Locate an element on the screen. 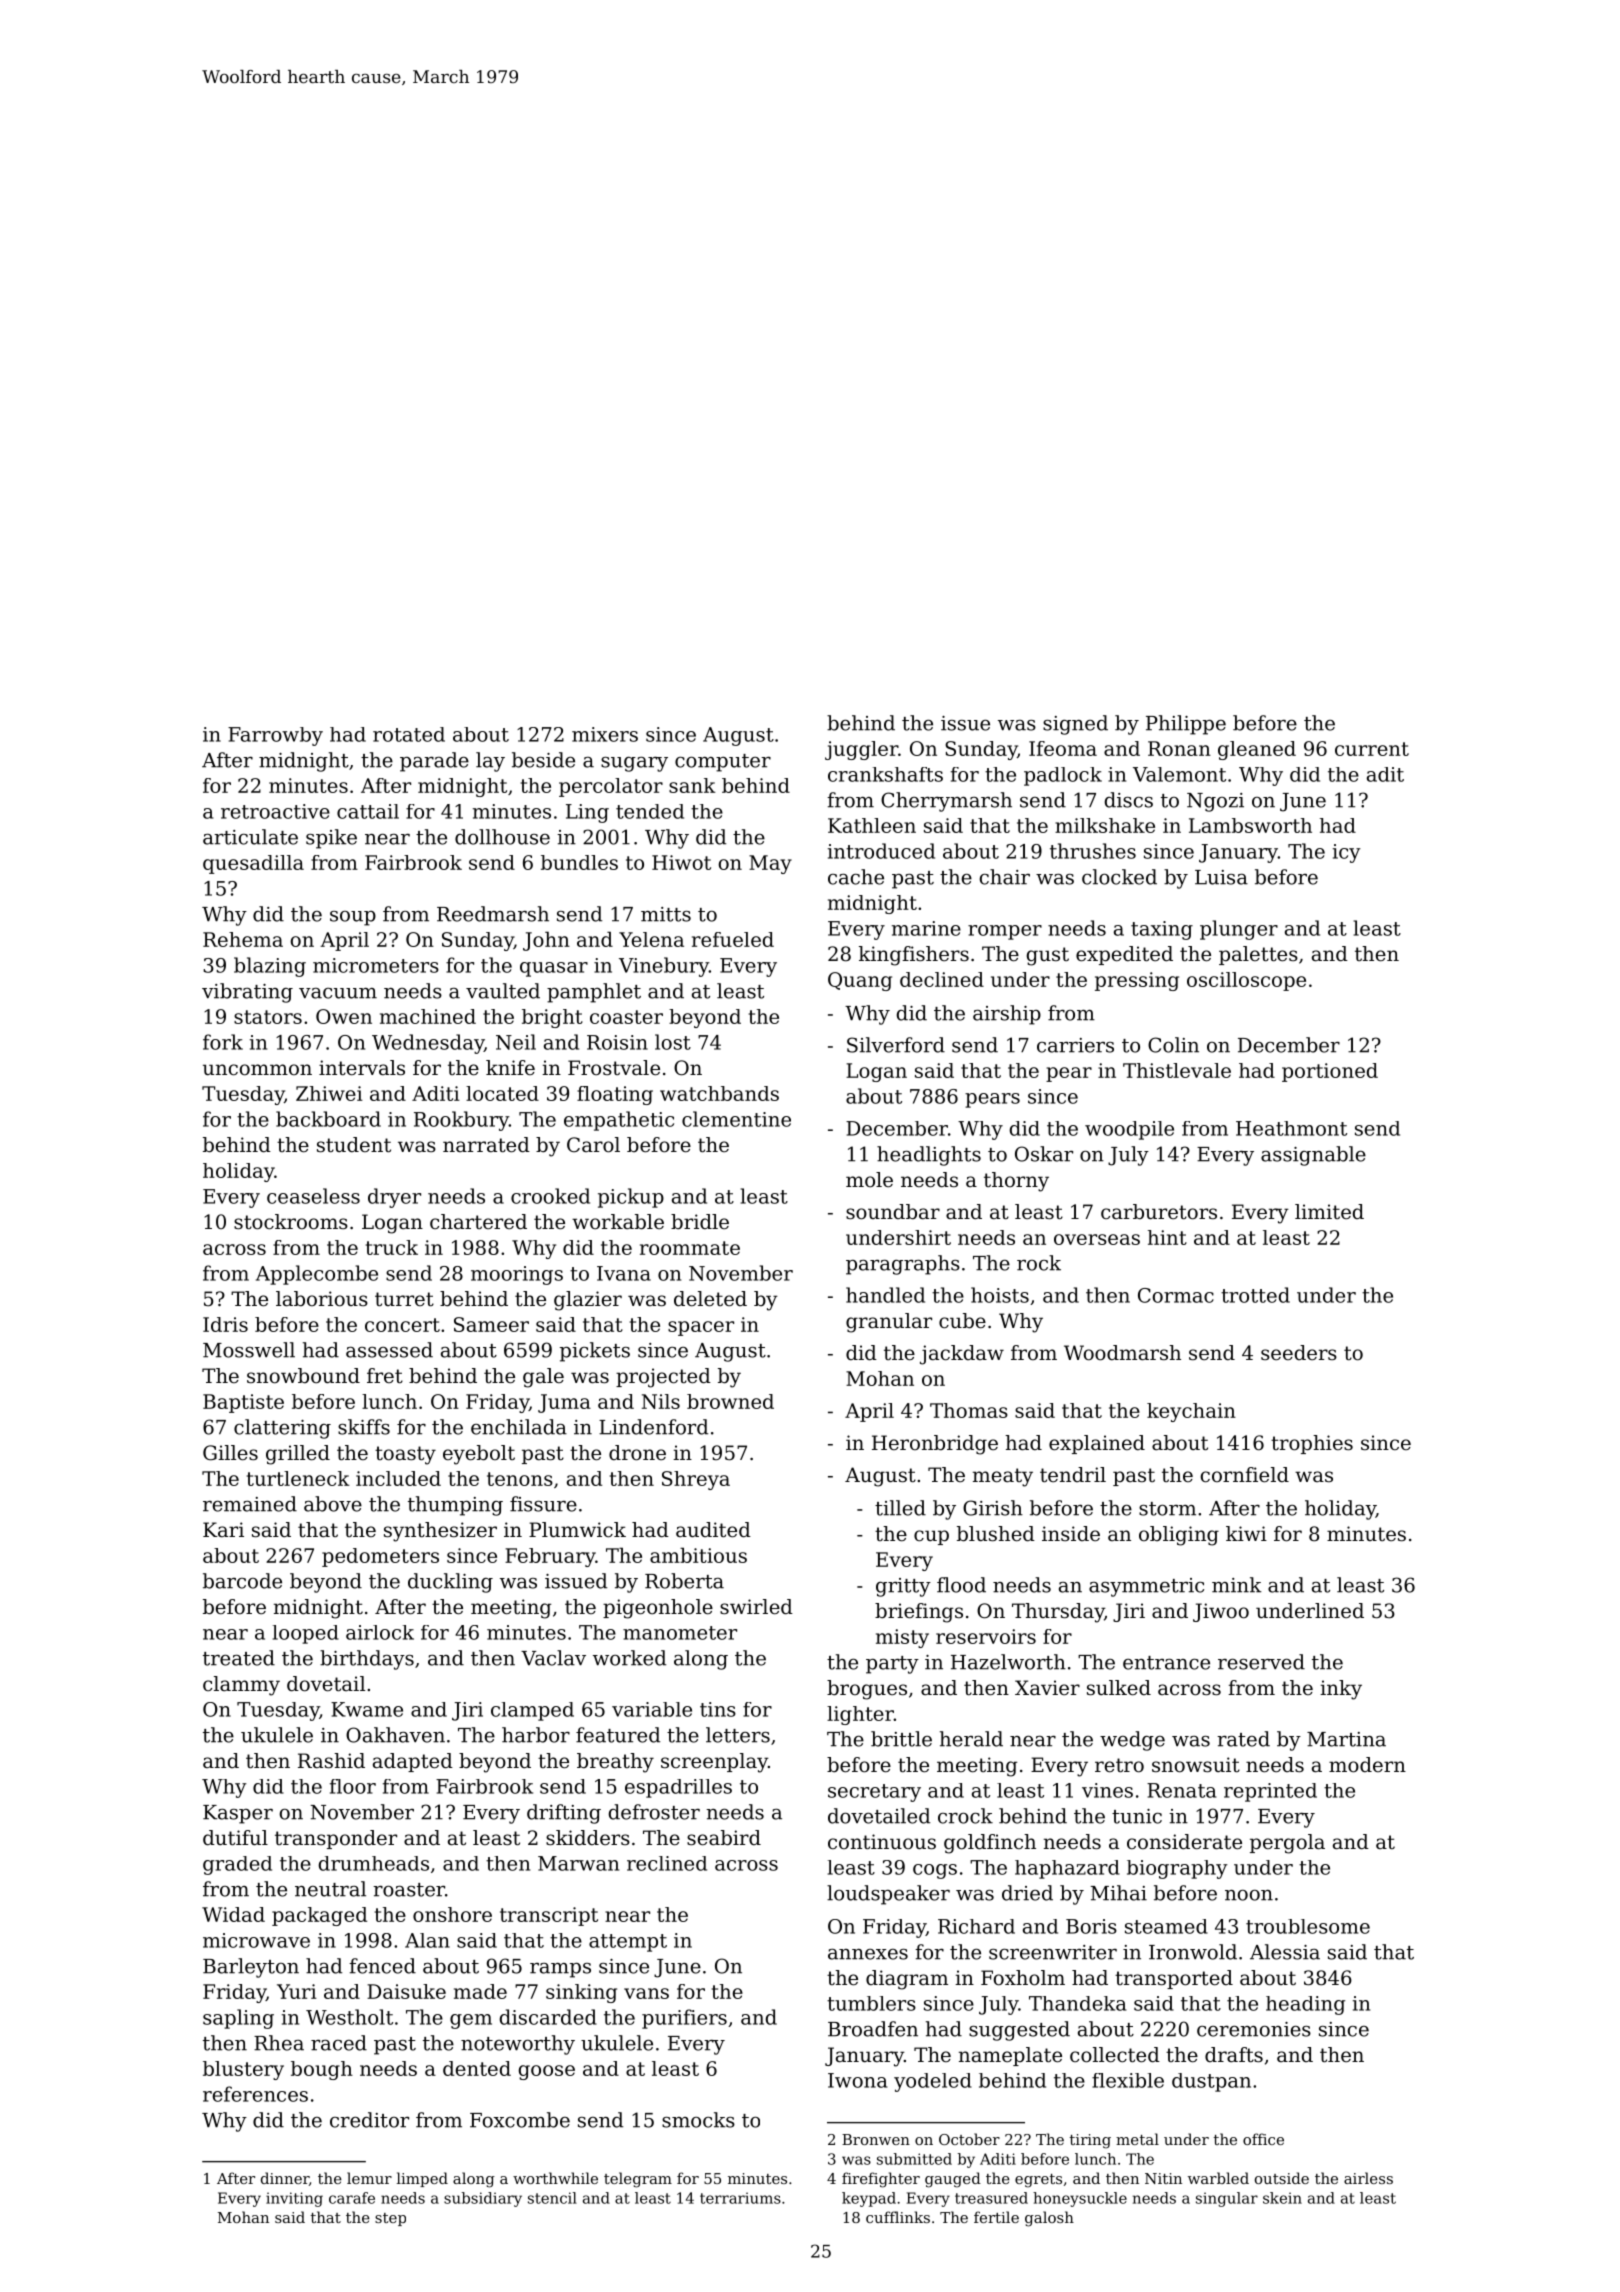  palettes is located at coordinates (1258, 955).
